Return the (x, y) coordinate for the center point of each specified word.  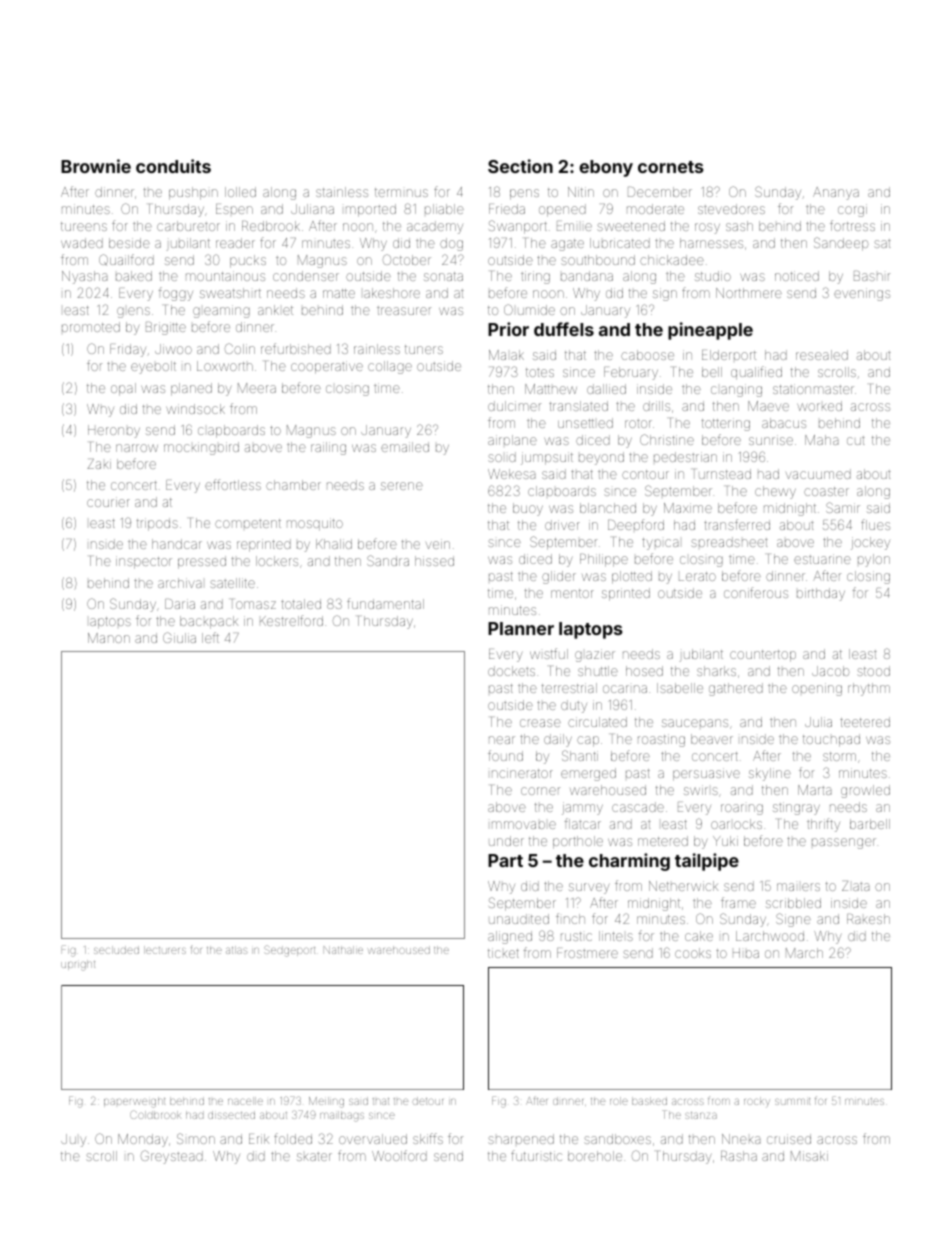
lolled (240, 192)
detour (427, 1101)
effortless (233, 484)
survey (589, 888)
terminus (401, 192)
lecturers (165, 950)
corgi (852, 210)
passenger (844, 843)
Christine (667, 439)
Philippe (604, 560)
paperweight (134, 1102)
